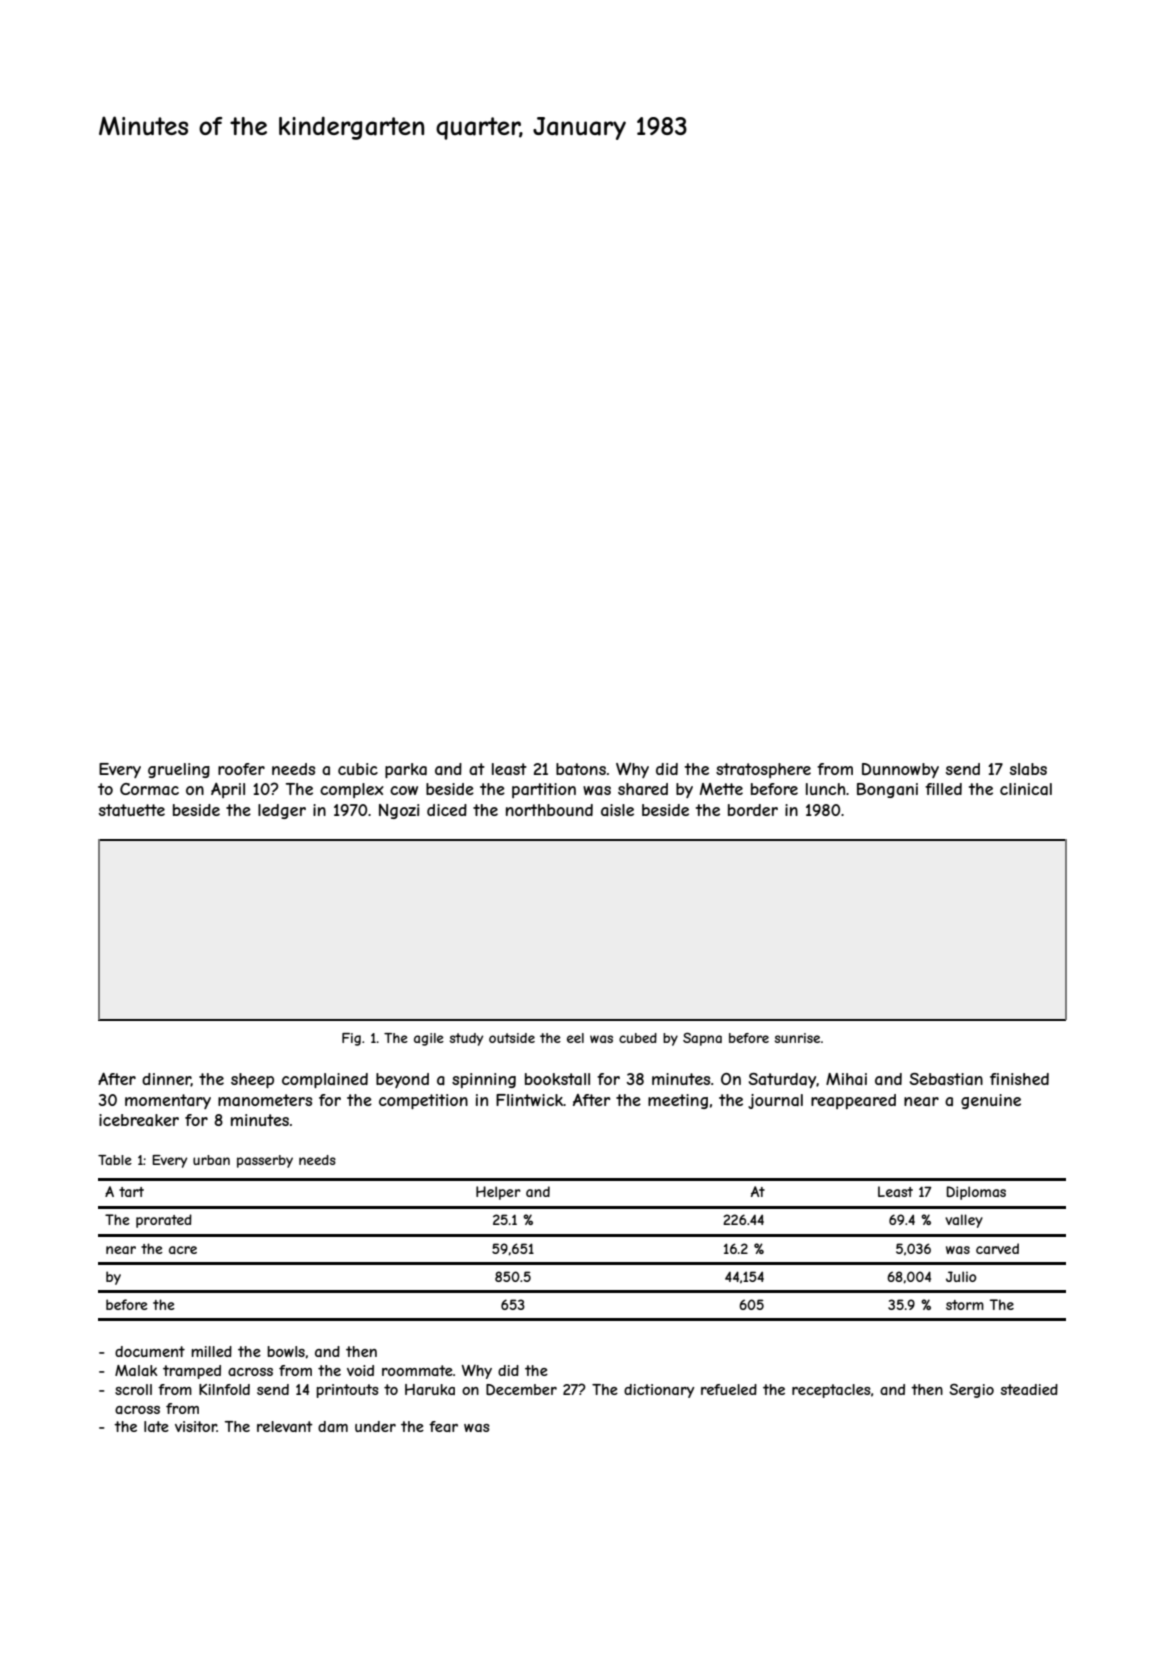 The width and height of the image is (1165, 1654). What do you see at coordinates (638, 1038) in the image?
I see `cubed` at bounding box center [638, 1038].
